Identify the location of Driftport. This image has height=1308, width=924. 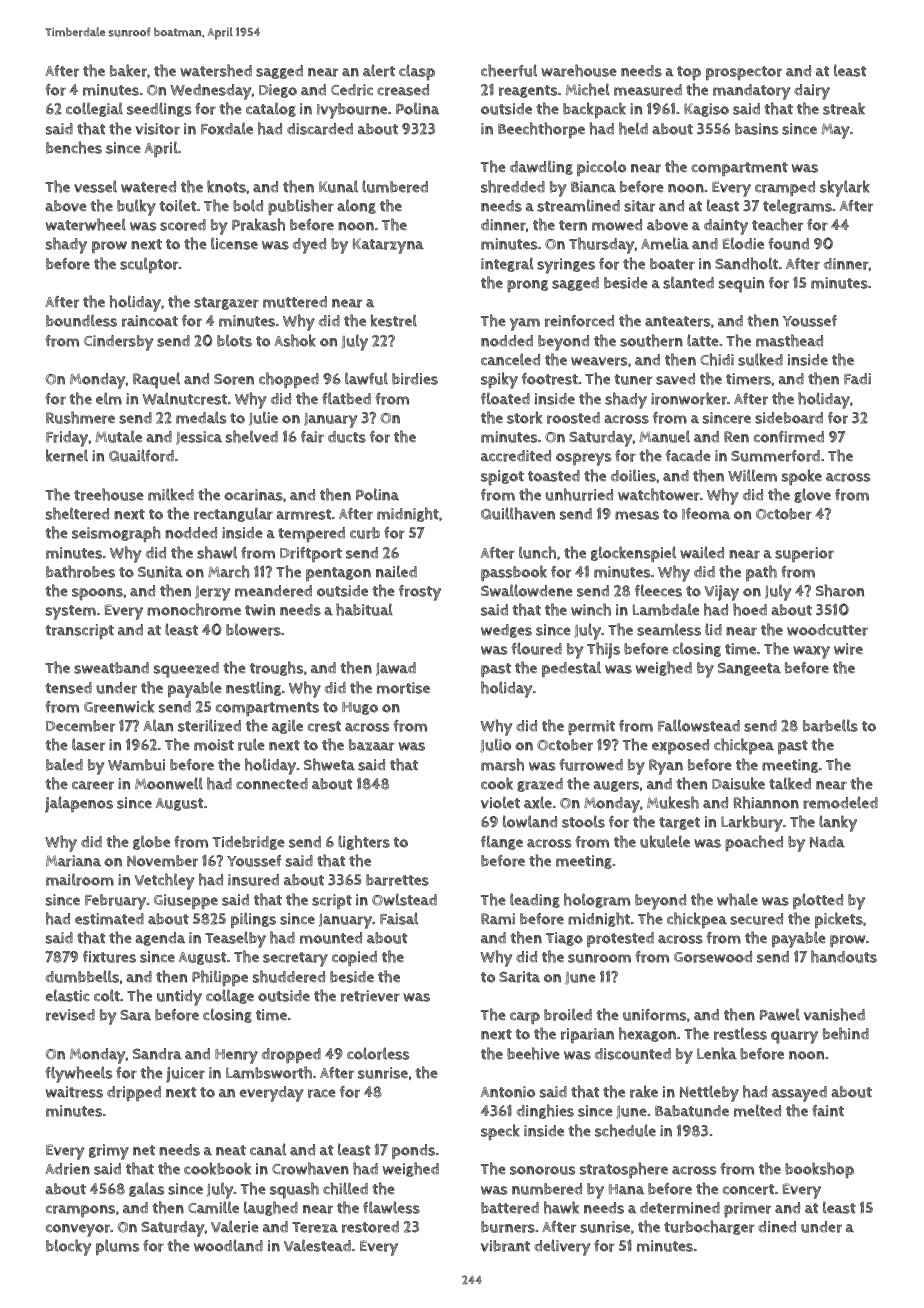
(311, 554).
